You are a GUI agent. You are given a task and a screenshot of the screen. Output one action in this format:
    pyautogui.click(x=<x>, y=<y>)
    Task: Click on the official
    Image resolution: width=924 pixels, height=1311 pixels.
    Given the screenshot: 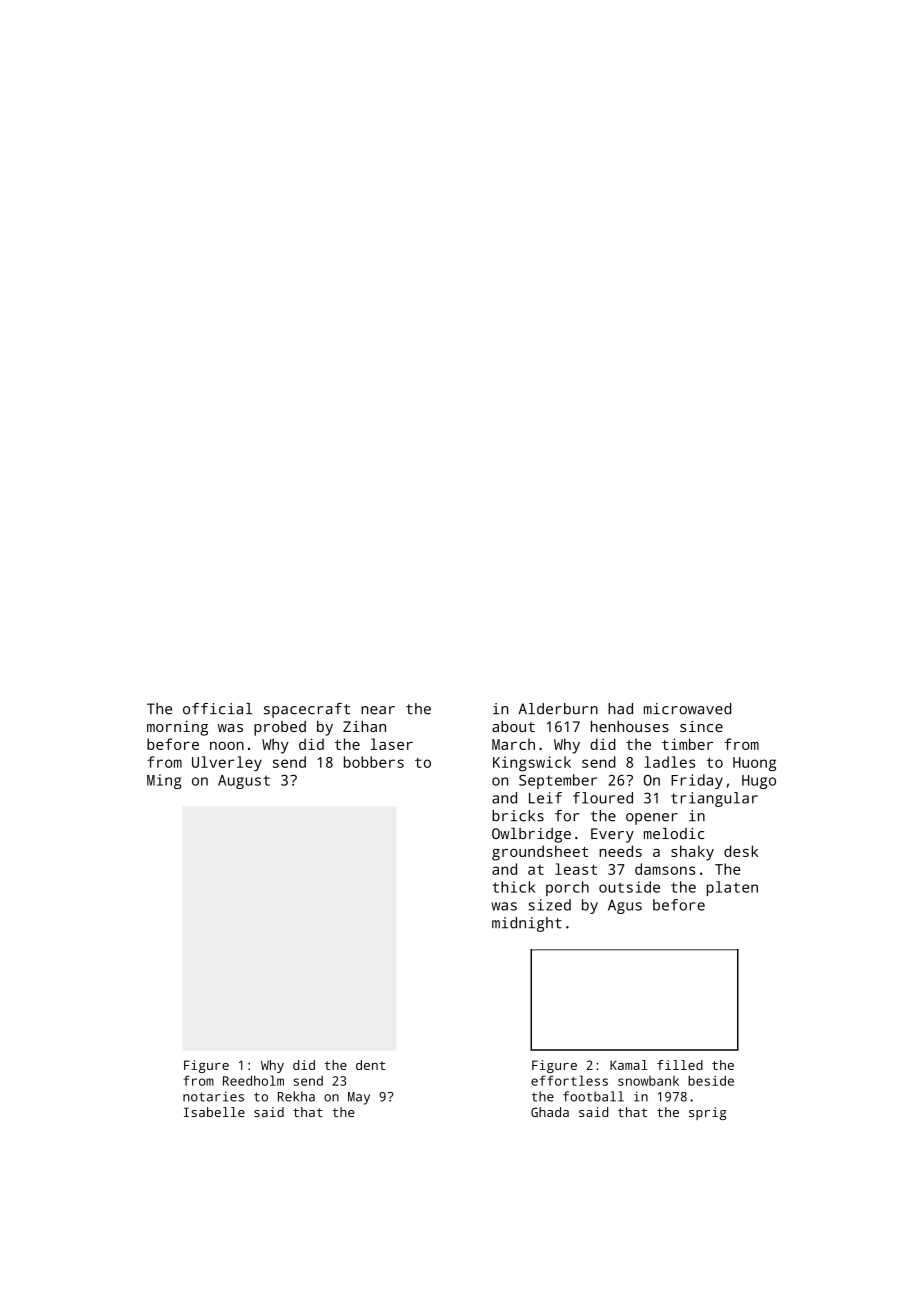 What is the action you would take?
    pyautogui.click(x=217, y=709)
